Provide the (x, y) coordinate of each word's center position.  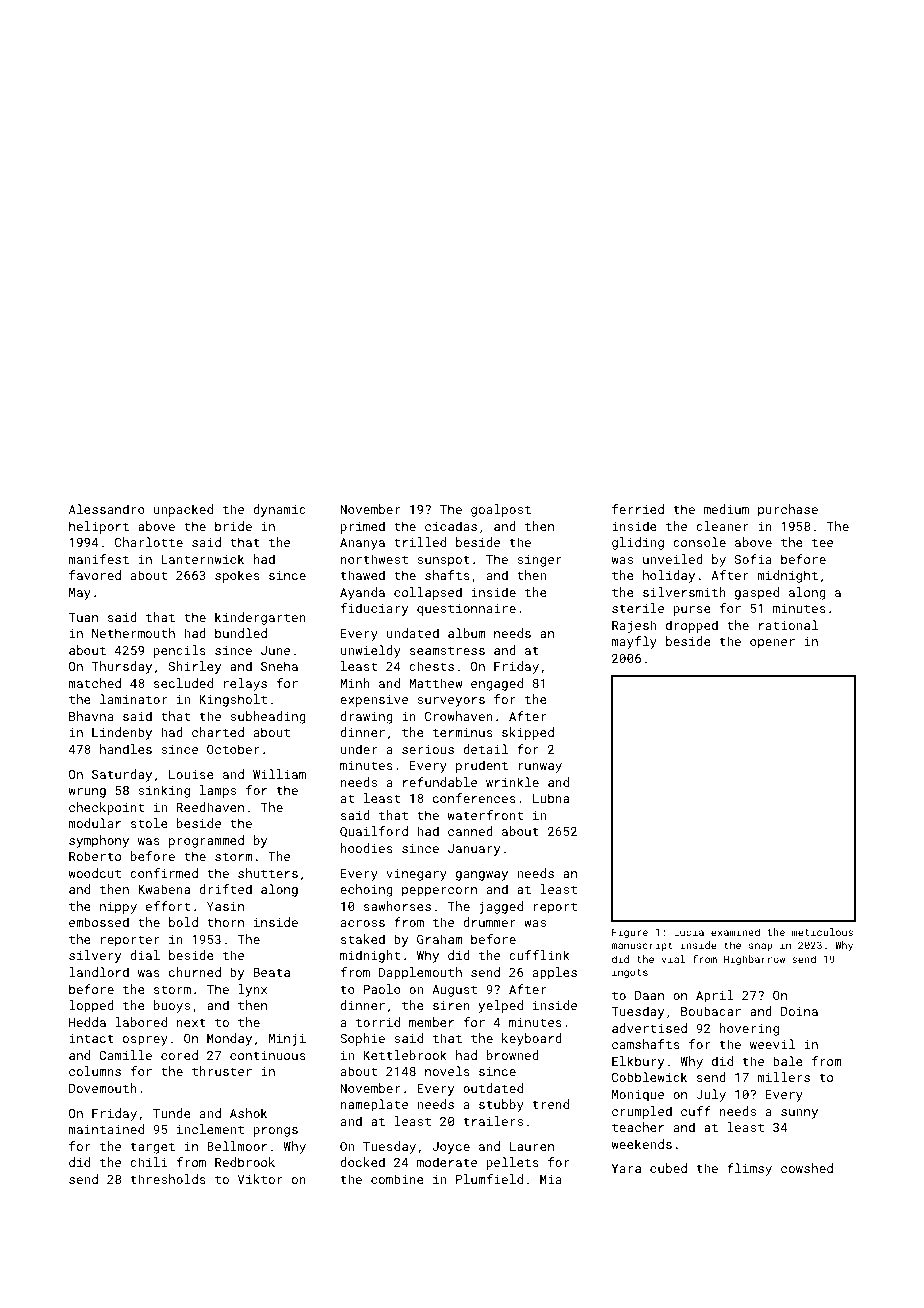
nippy (118, 908)
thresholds (168, 1179)
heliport (99, 527)
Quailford (374, 832)
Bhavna (91, 716)
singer (539, 561)
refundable (440, 782)
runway (540, 768)
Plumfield (489, 1179)
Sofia (753, 559)
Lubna (551, 798)
